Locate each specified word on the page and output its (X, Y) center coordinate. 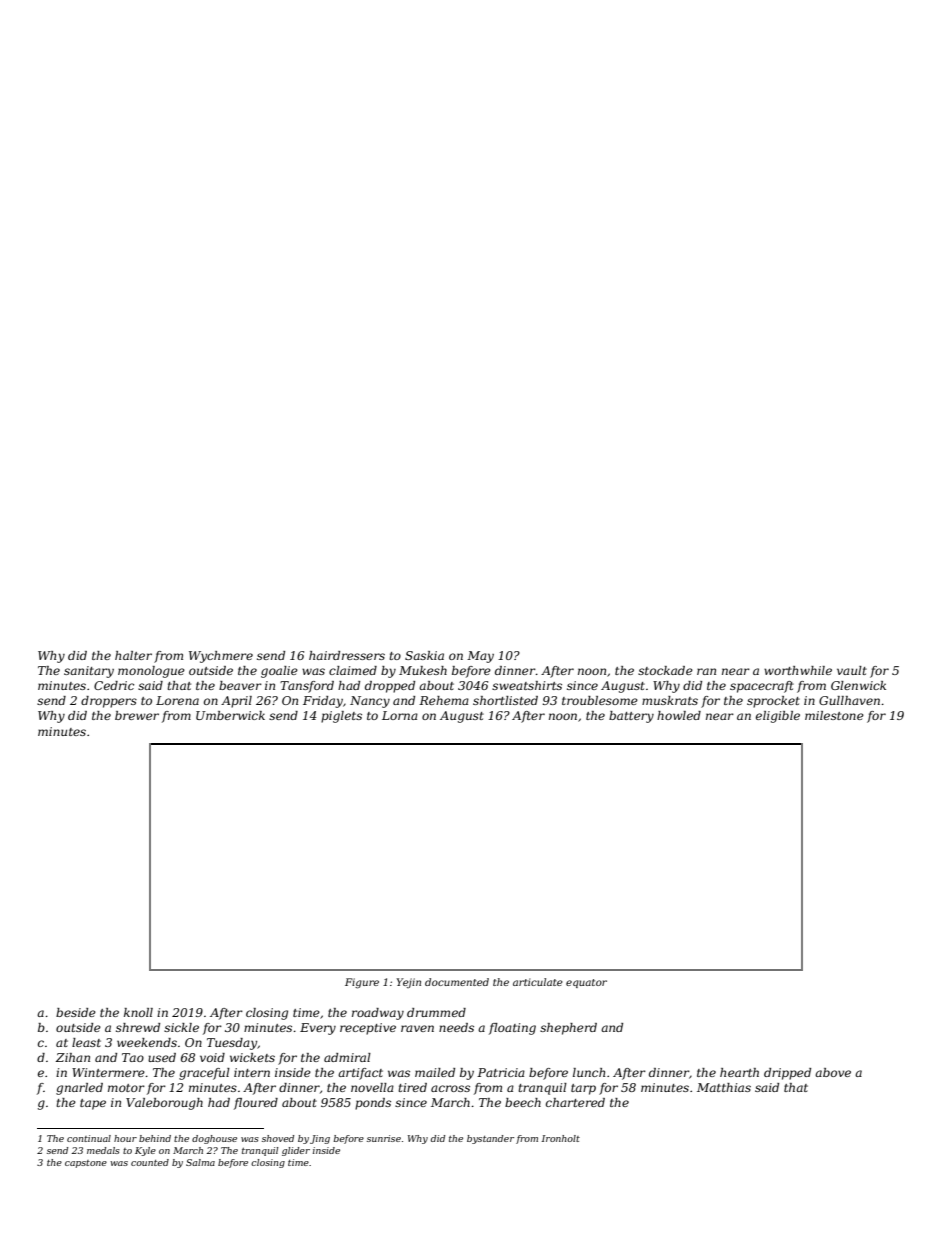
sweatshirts (527, 685)
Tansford (307, 687)
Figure (362, 983)
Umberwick (230, 715)
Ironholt (561, 1138)
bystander (490, 1139)
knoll (138, 1012)
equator (586, 983)
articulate (538, 982)
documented (457, 982)
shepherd (568, 1029)
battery (631, 717)
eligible (778, 717)
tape (93, 1104)
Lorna (400, 715)
